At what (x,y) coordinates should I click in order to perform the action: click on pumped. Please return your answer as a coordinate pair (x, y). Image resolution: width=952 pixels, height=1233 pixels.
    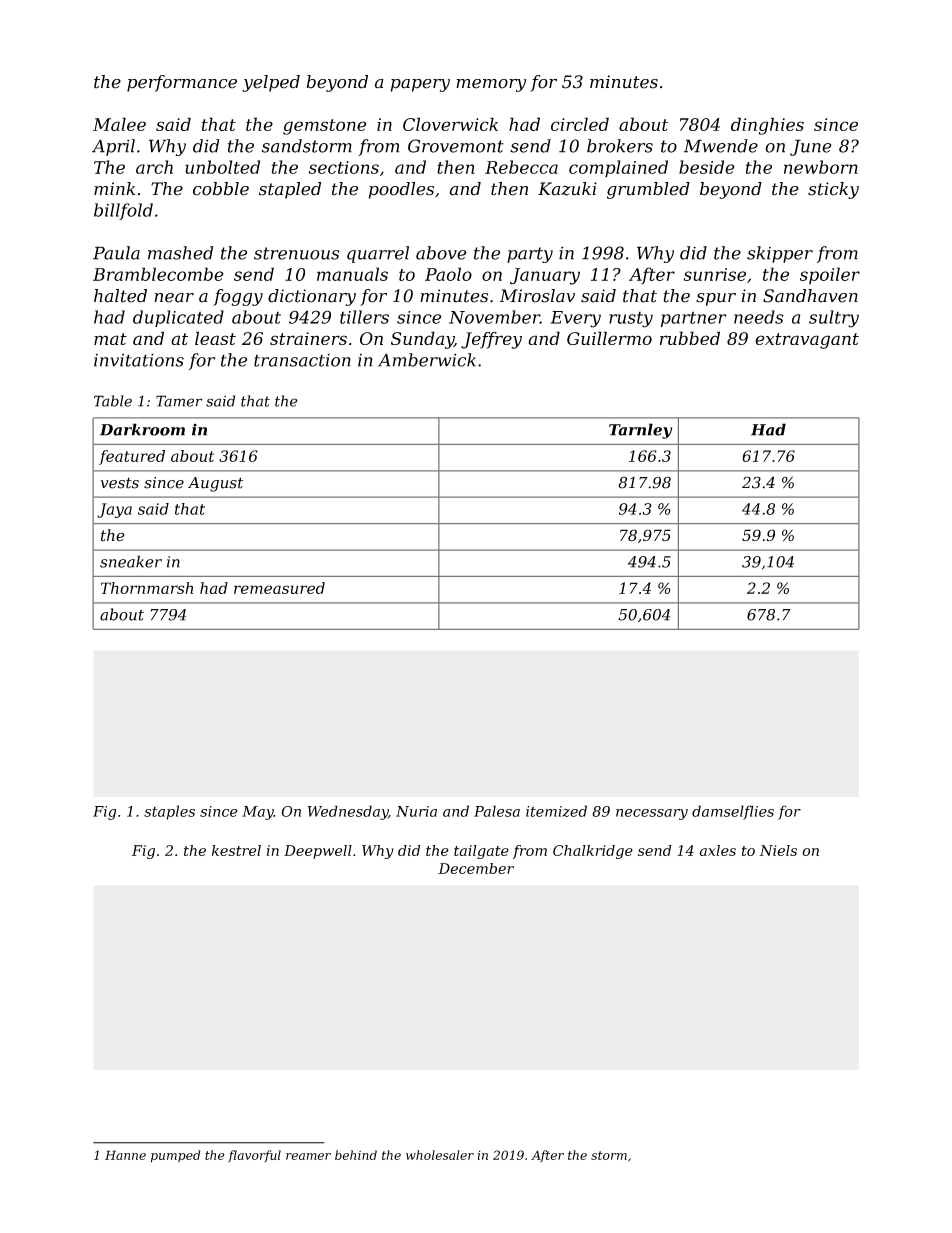
    Looking at the image, I should click on (175, 1156).
